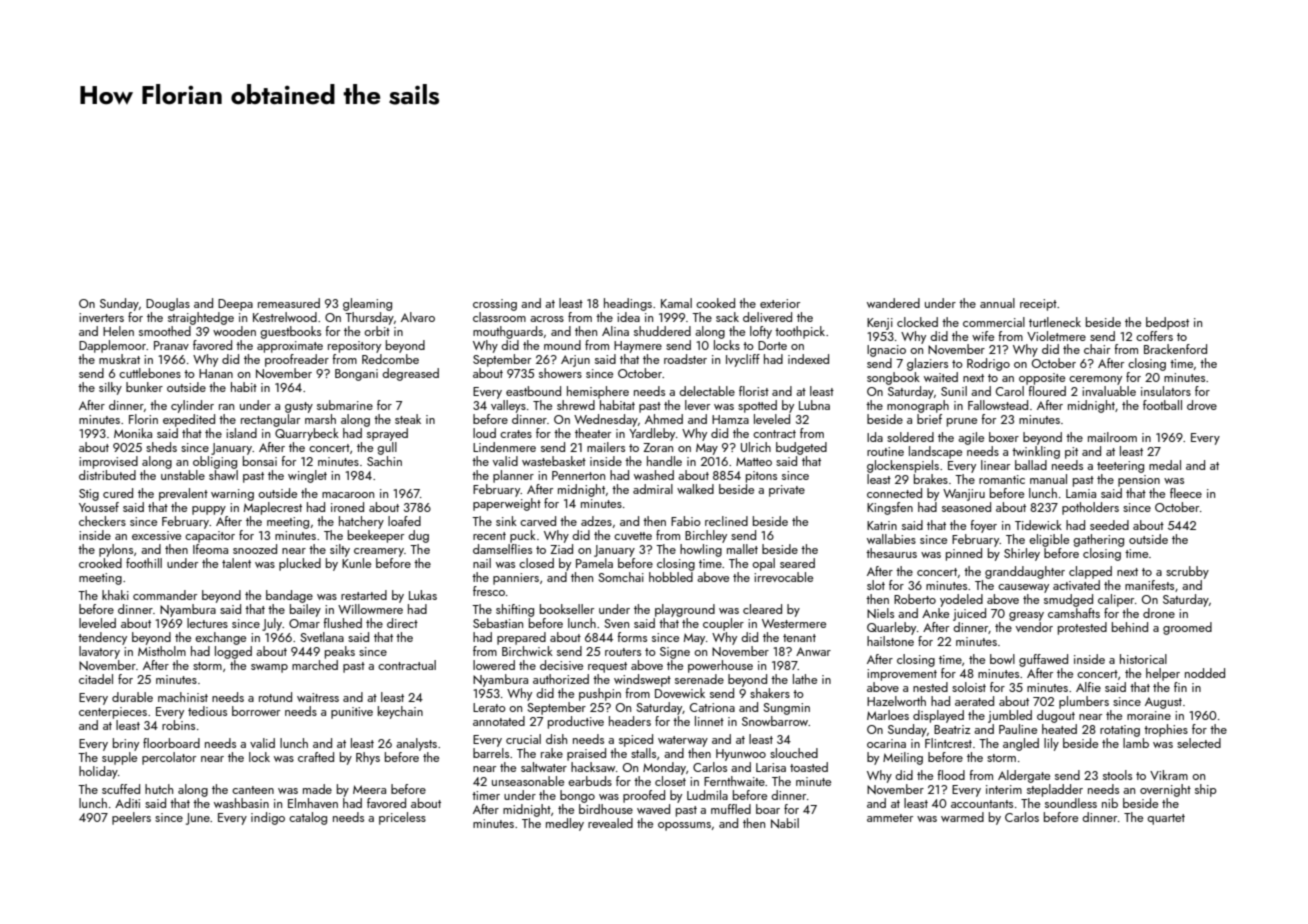 Image resolution: width=1308 pixels, height=924 pixels. Describe the element at coordinates (685, 610) in the image. I see `playground` at that location.
